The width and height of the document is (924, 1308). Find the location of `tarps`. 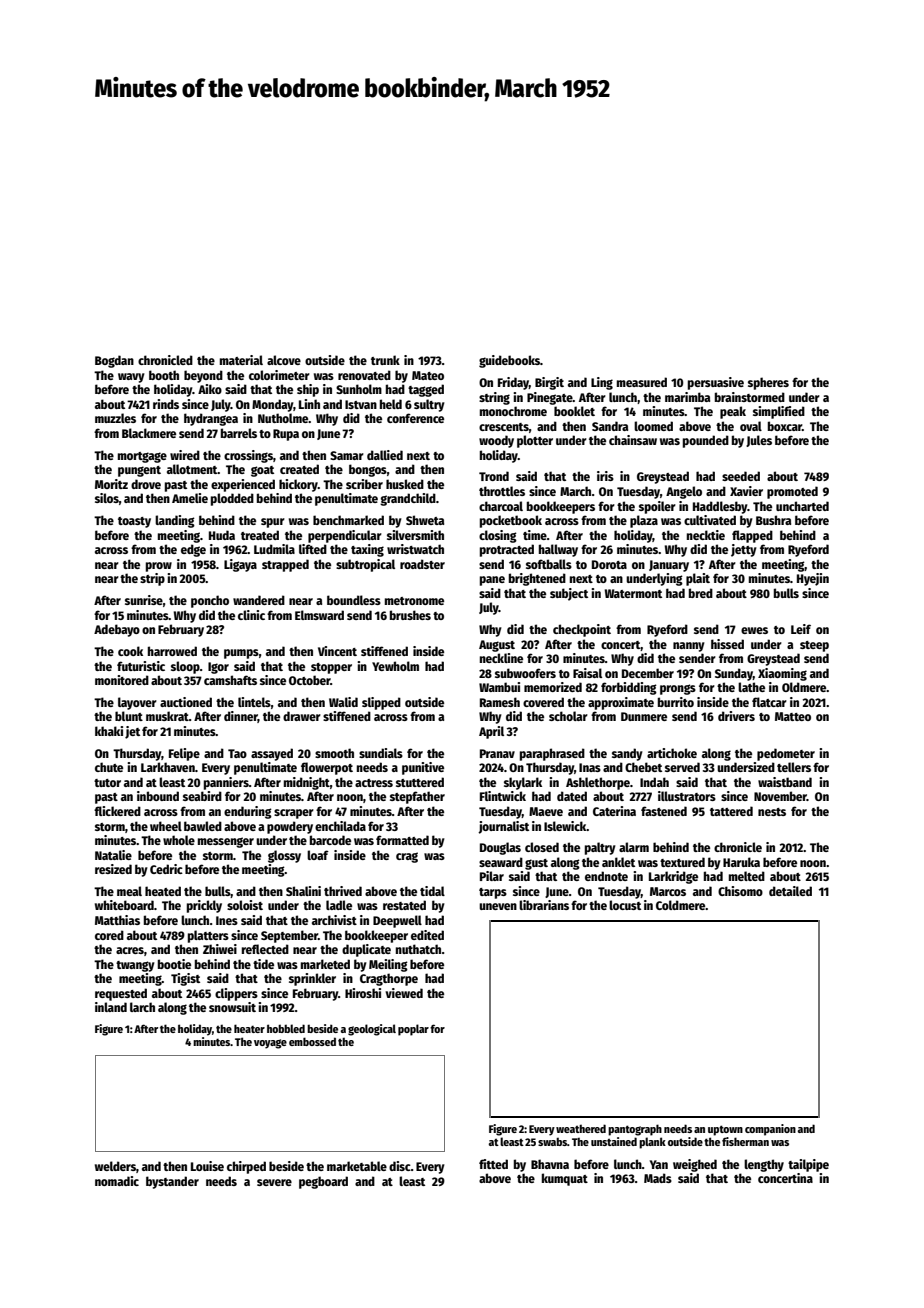

tarps is located at coordinates (493, 893).
